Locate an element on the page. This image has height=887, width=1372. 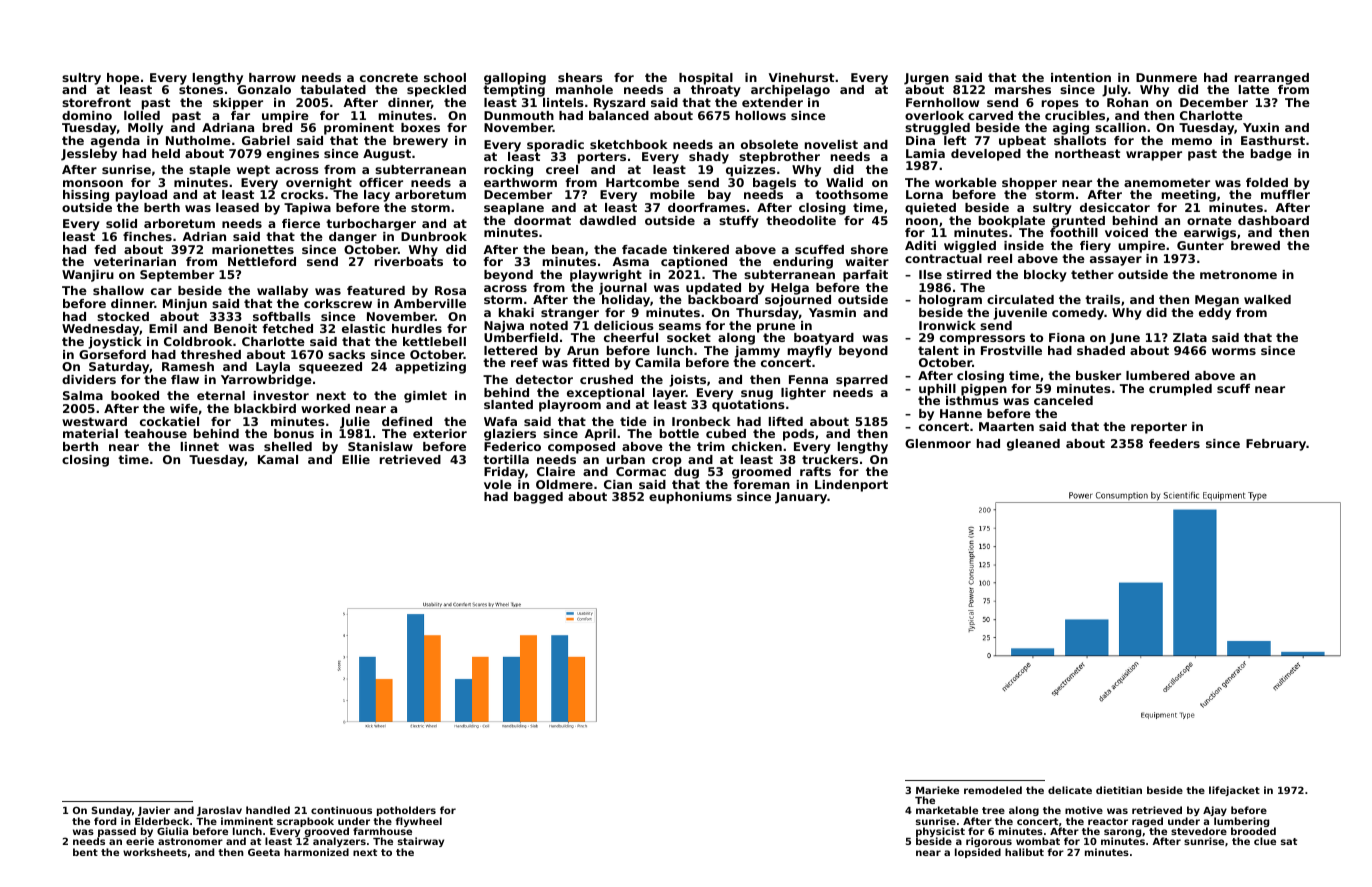
assayer is located at coordinates (1116, 261).
